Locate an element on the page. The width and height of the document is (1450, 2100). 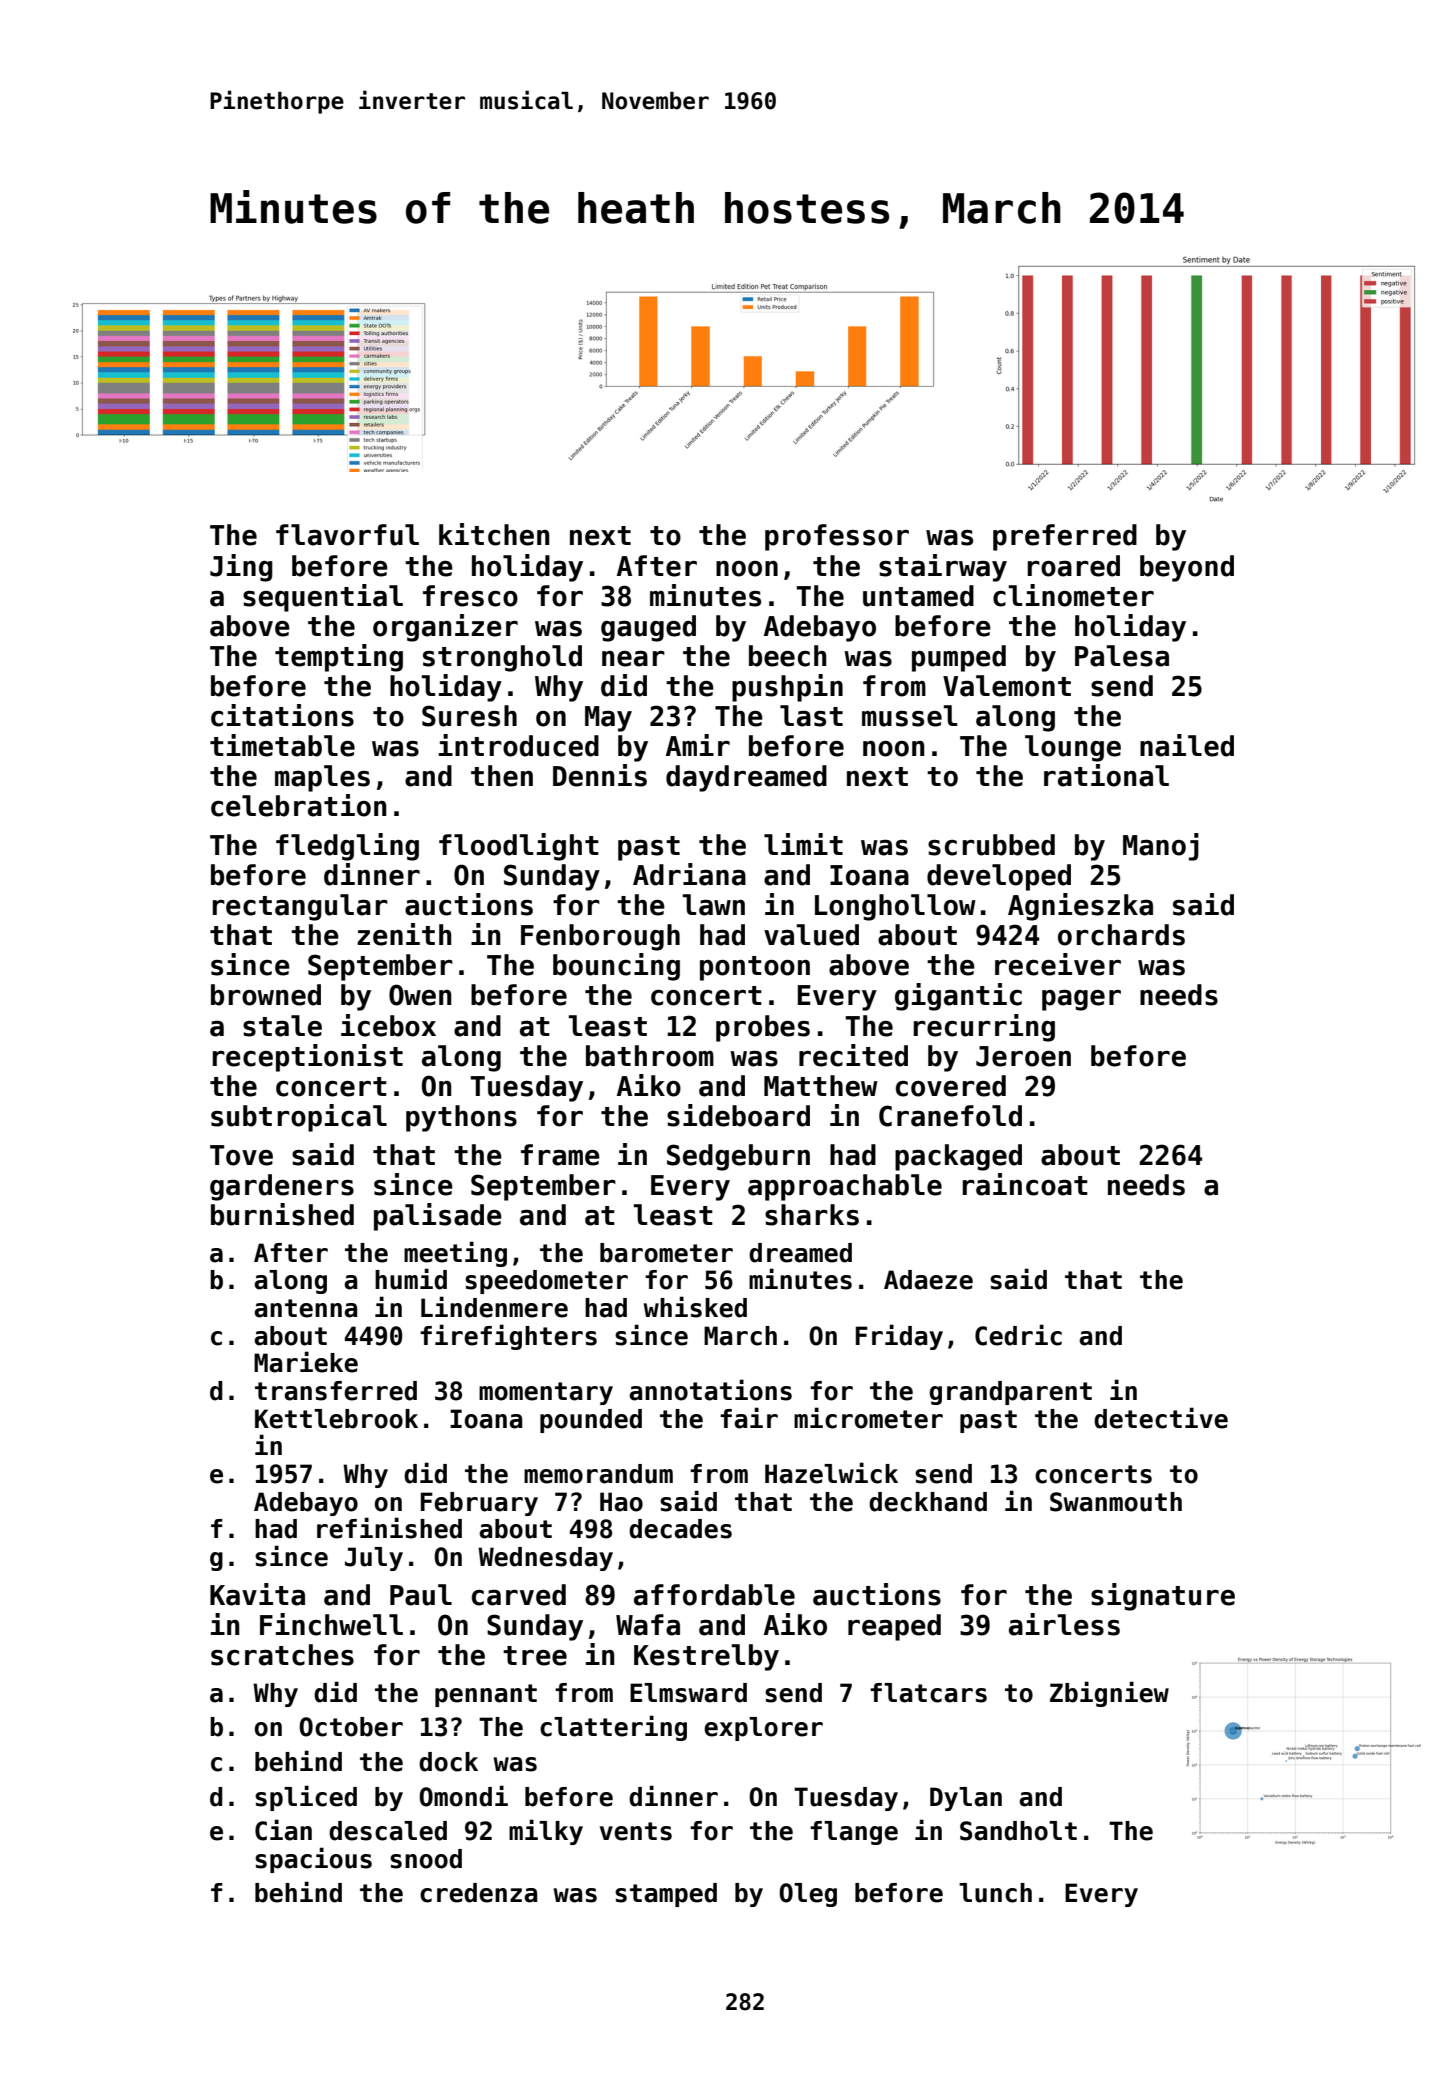
raincoat is located at coordinates (1025, 1184).
